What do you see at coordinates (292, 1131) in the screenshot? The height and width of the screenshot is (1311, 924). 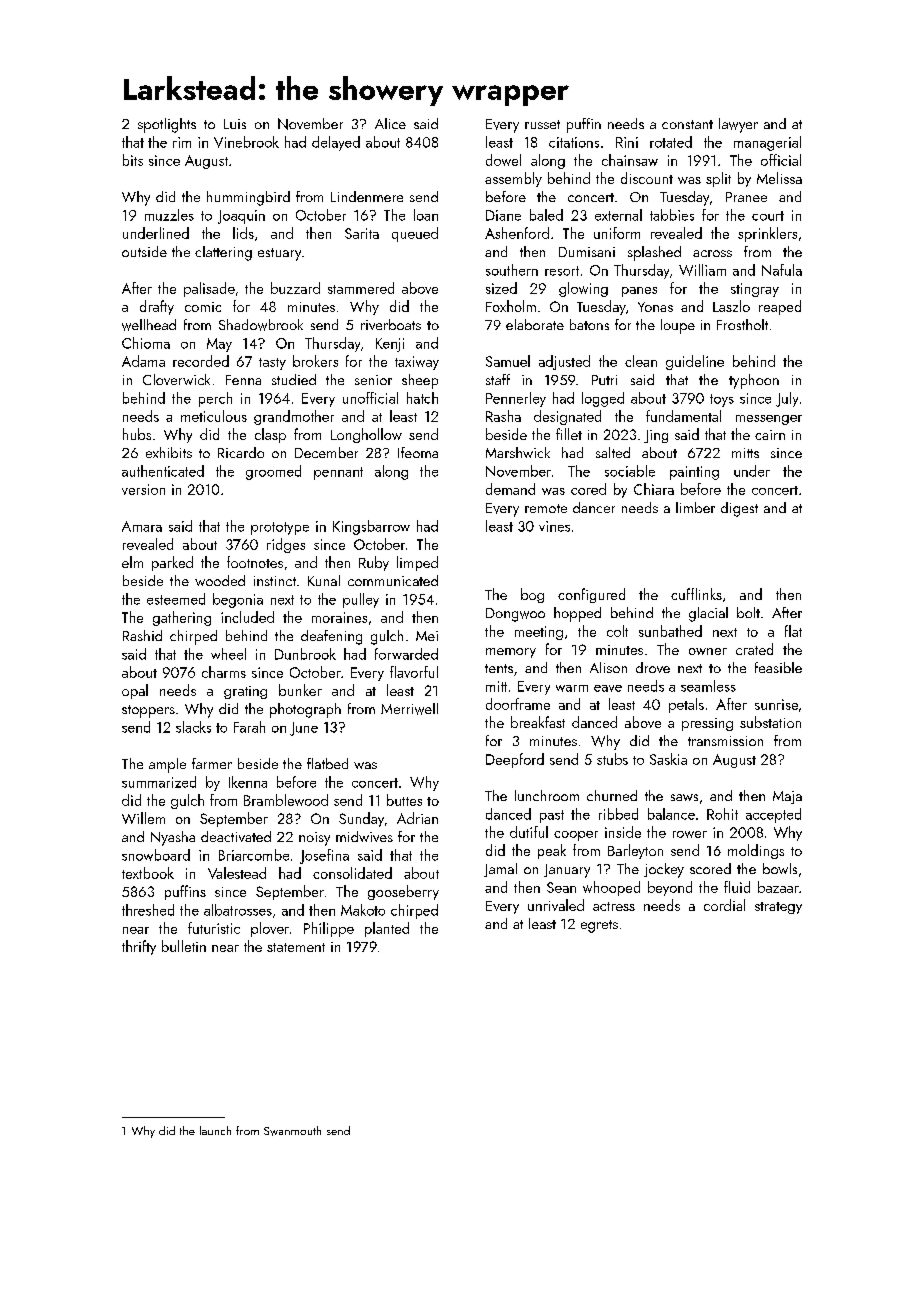 I see `Swanmouth` at bounding box center [292, 1131].
